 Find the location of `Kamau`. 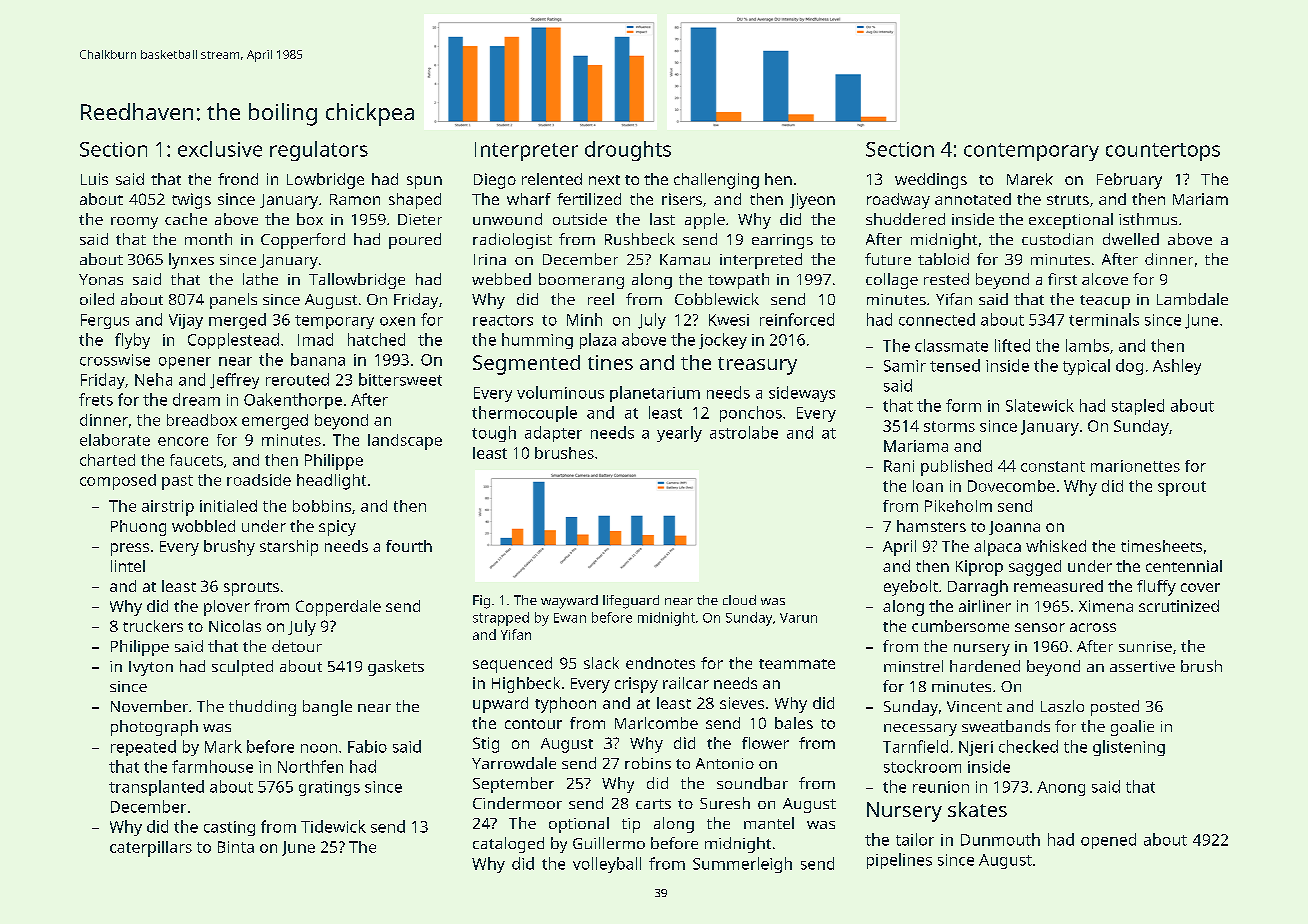

Kamau is located at coordinates (685, 259).
